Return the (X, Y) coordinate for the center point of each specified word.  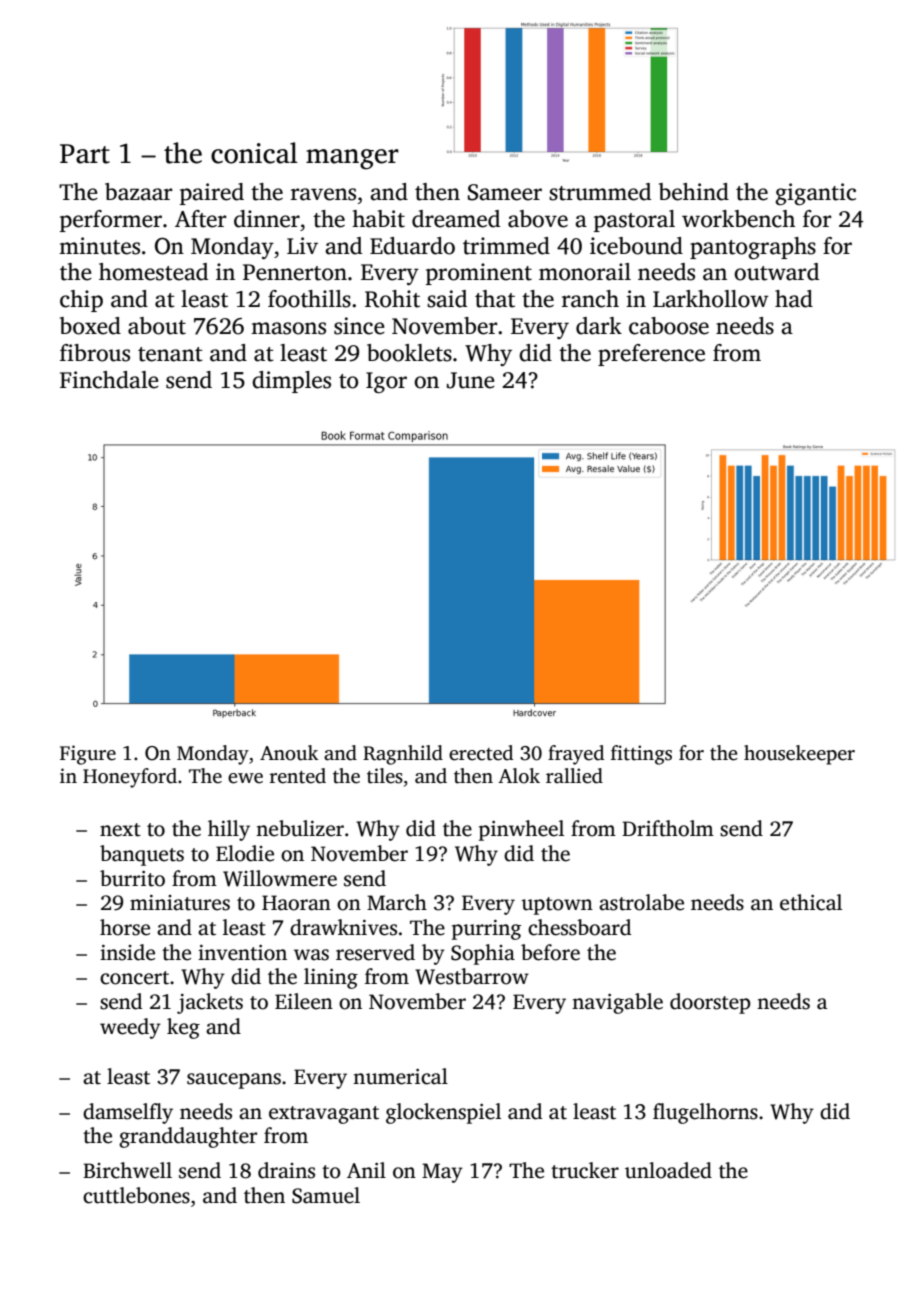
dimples (291, 382)
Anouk (289, 753)
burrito (132, 878)
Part (85, 154)
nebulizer (300, 828)
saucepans (234, 1081)
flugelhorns (705, 1113)
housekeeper (799, 755)
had (794, 299)
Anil (366, 1170)
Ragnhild (403, 755)
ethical (811, 902)
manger (352, 159)
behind (694, 192)
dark (599, 326)
